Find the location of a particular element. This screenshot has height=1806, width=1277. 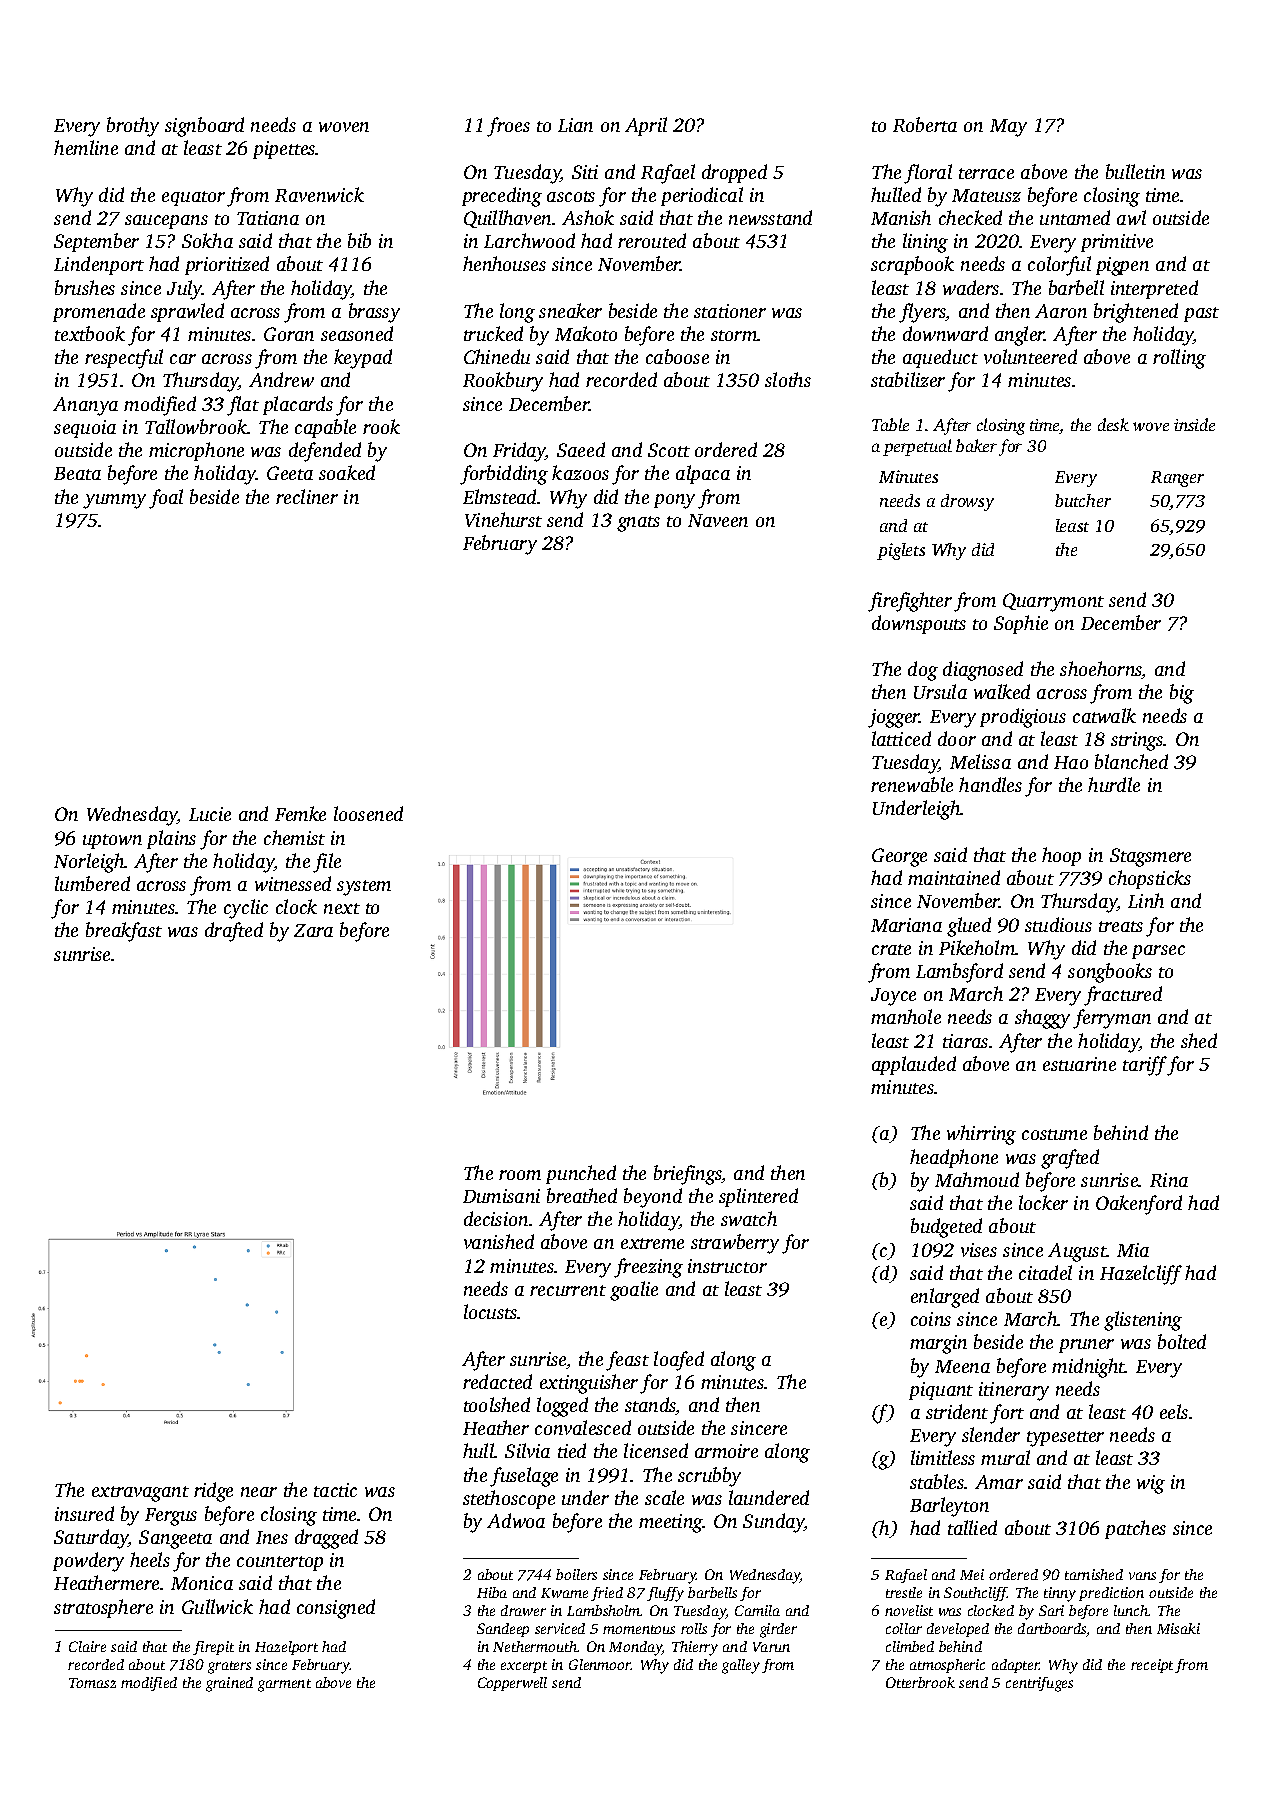

volunteered is located at coordinates (1030, 356).
